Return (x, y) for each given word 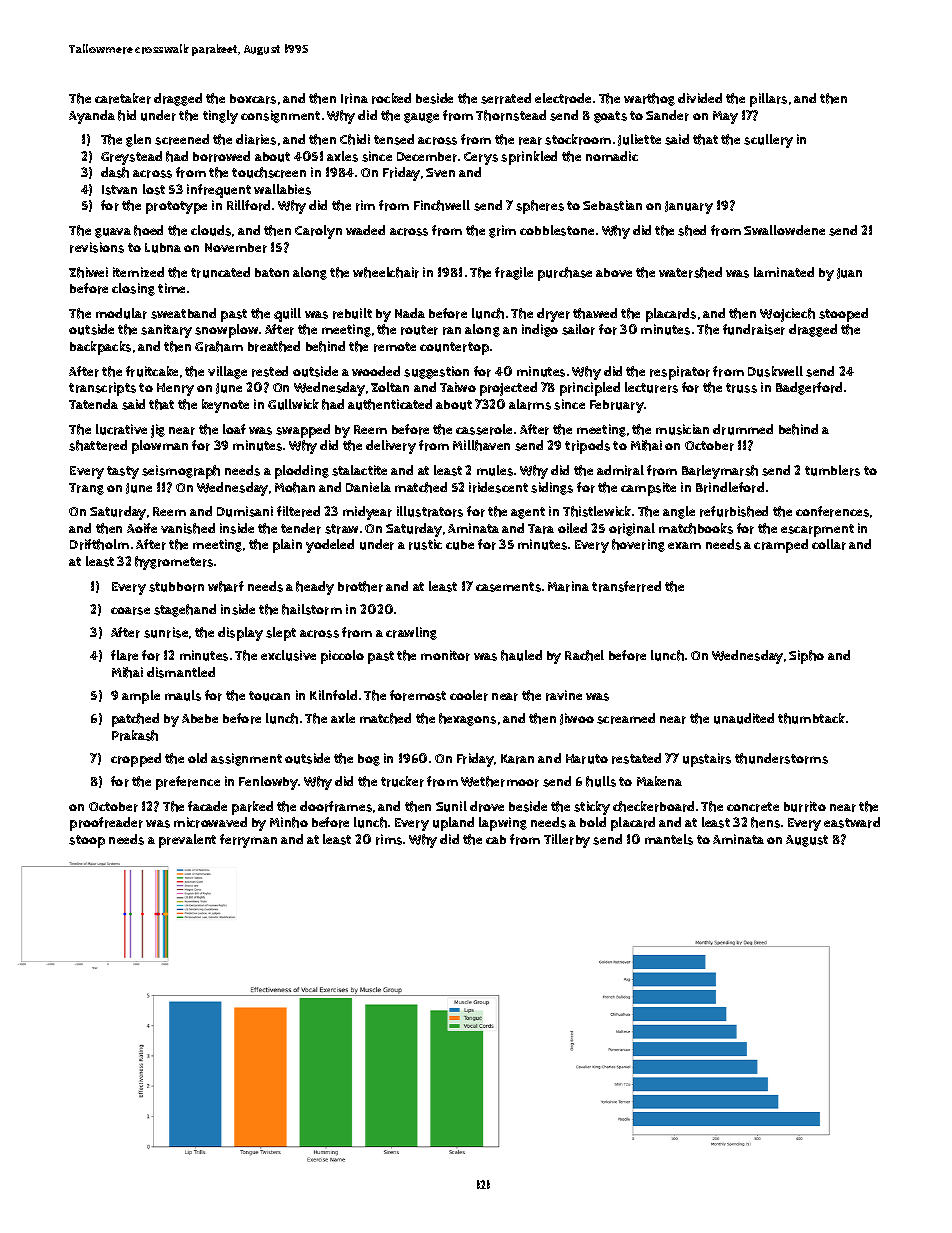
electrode (563, 98)
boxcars (253, 99)
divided (700, 98)
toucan (269, 696)
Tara (541, 529)
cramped (781, 546)
